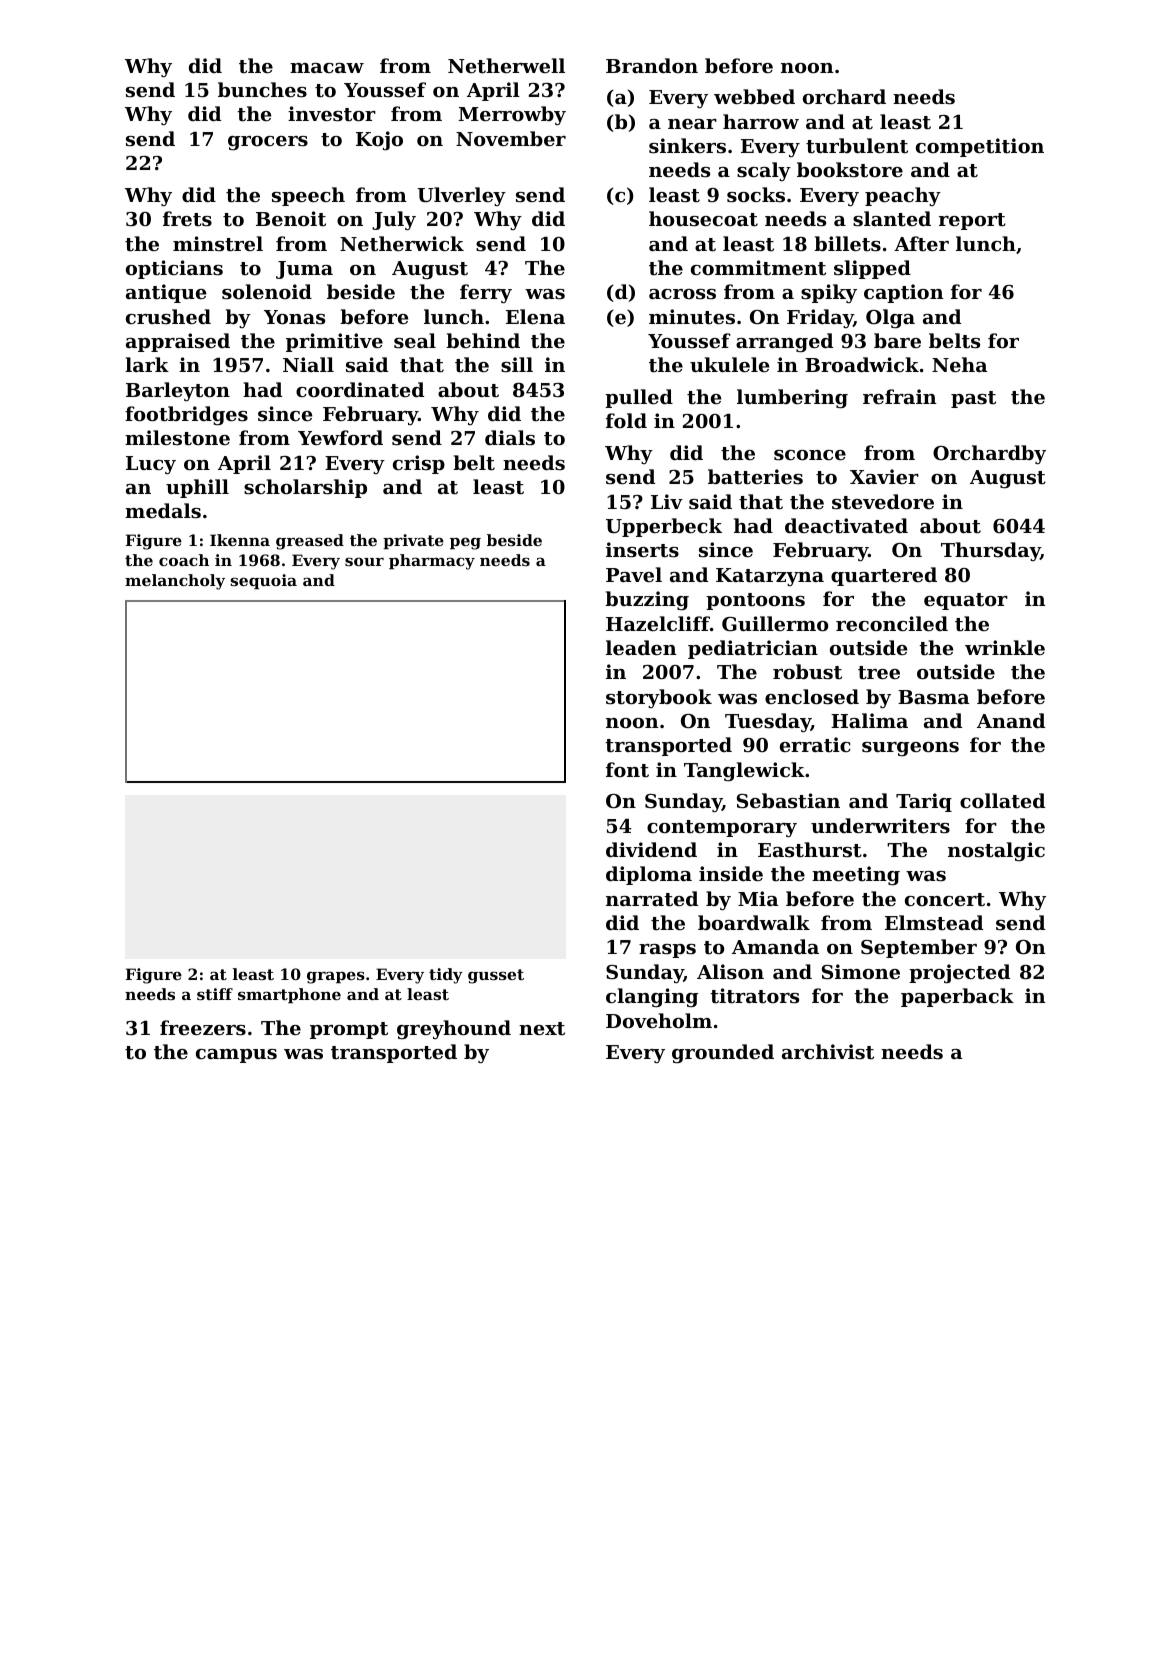 The image size is (1171, 1656). Describe the element at coordinates (723, 1053) in the screenshot. I see `grounded` at that location.
